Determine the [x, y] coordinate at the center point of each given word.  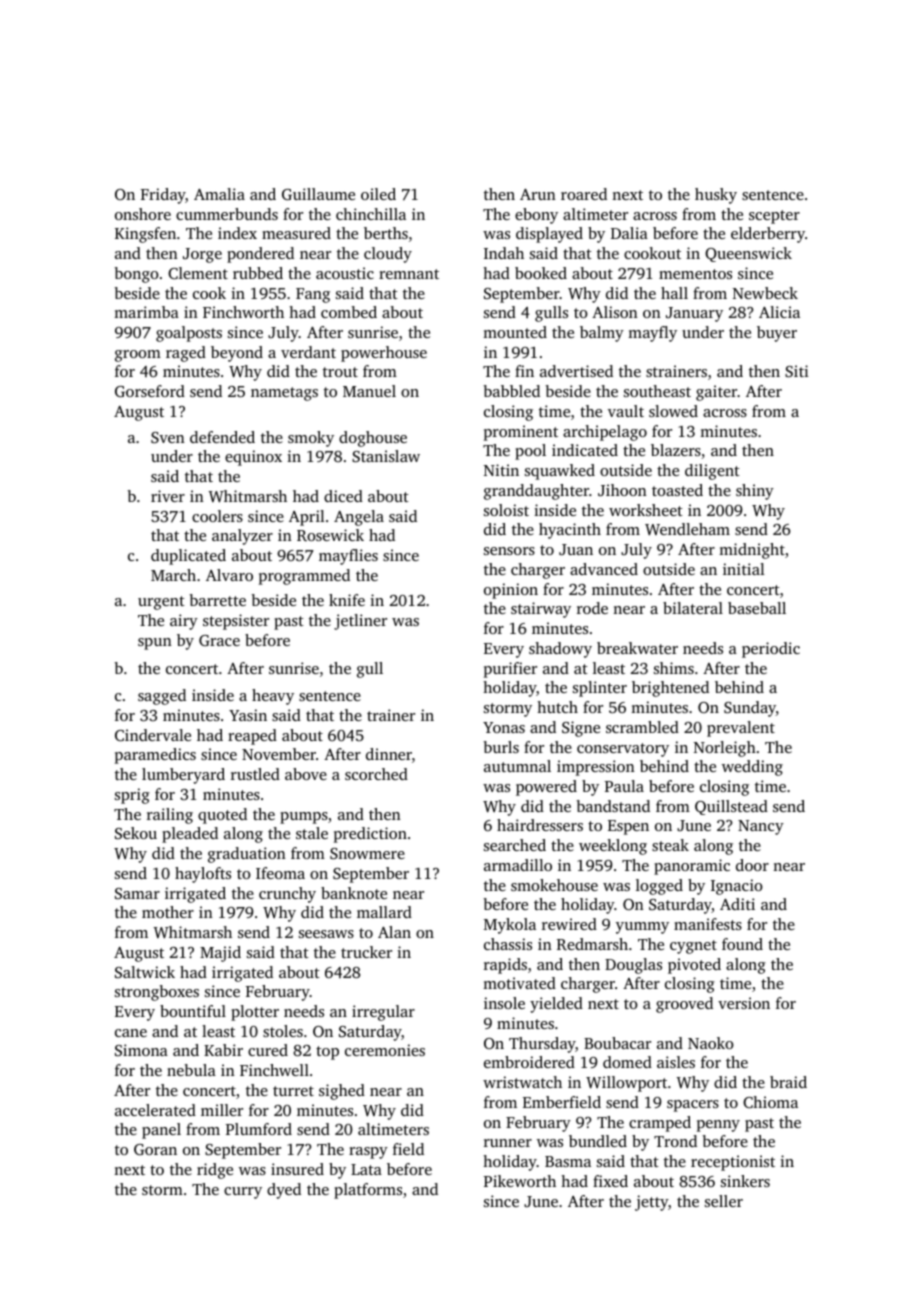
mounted [515, 332]
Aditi [737, 904]
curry [243, 1193]
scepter [774, 217]
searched [515, 845]
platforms [368, 1191]
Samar [137, 893]
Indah [504, 253]
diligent [712, 472]
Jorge [202, 255]
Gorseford [150, 391]
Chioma [770, 1102]
